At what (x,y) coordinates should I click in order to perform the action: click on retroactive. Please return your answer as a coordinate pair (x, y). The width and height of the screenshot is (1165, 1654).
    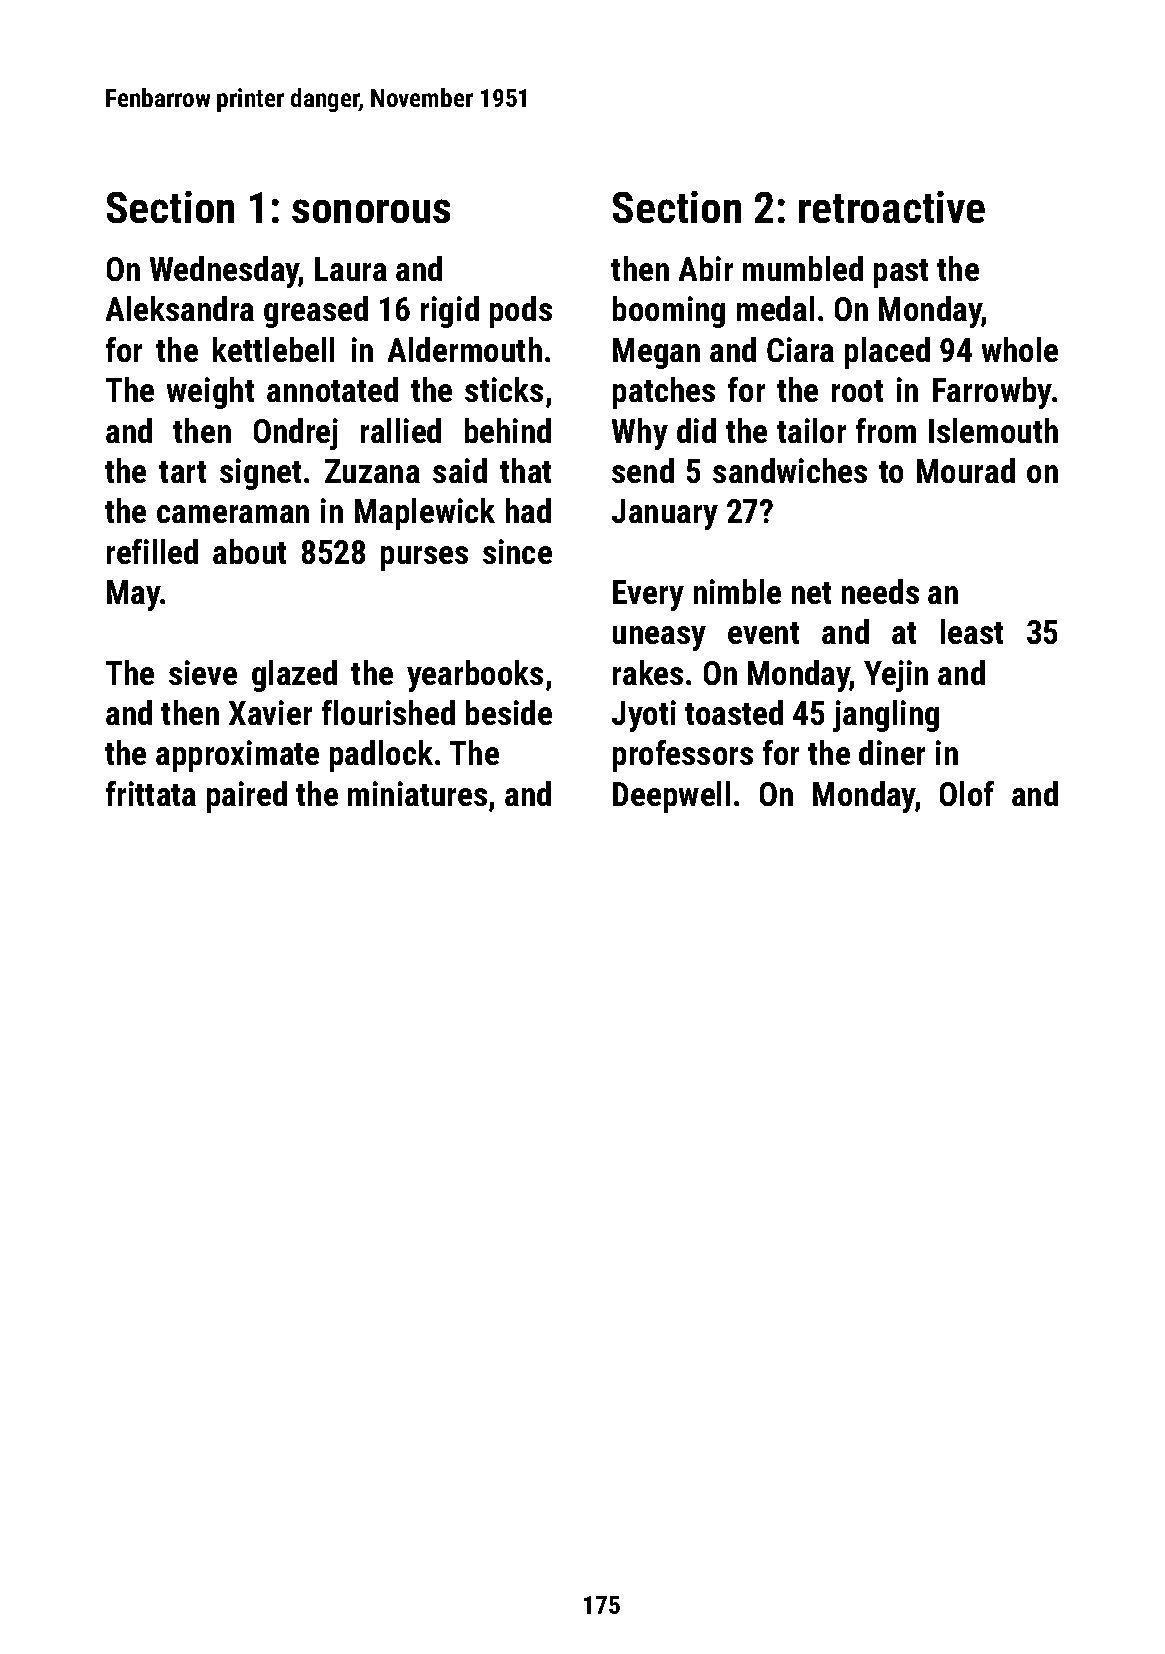
    Looking at the image, I should click on (892, 207).
